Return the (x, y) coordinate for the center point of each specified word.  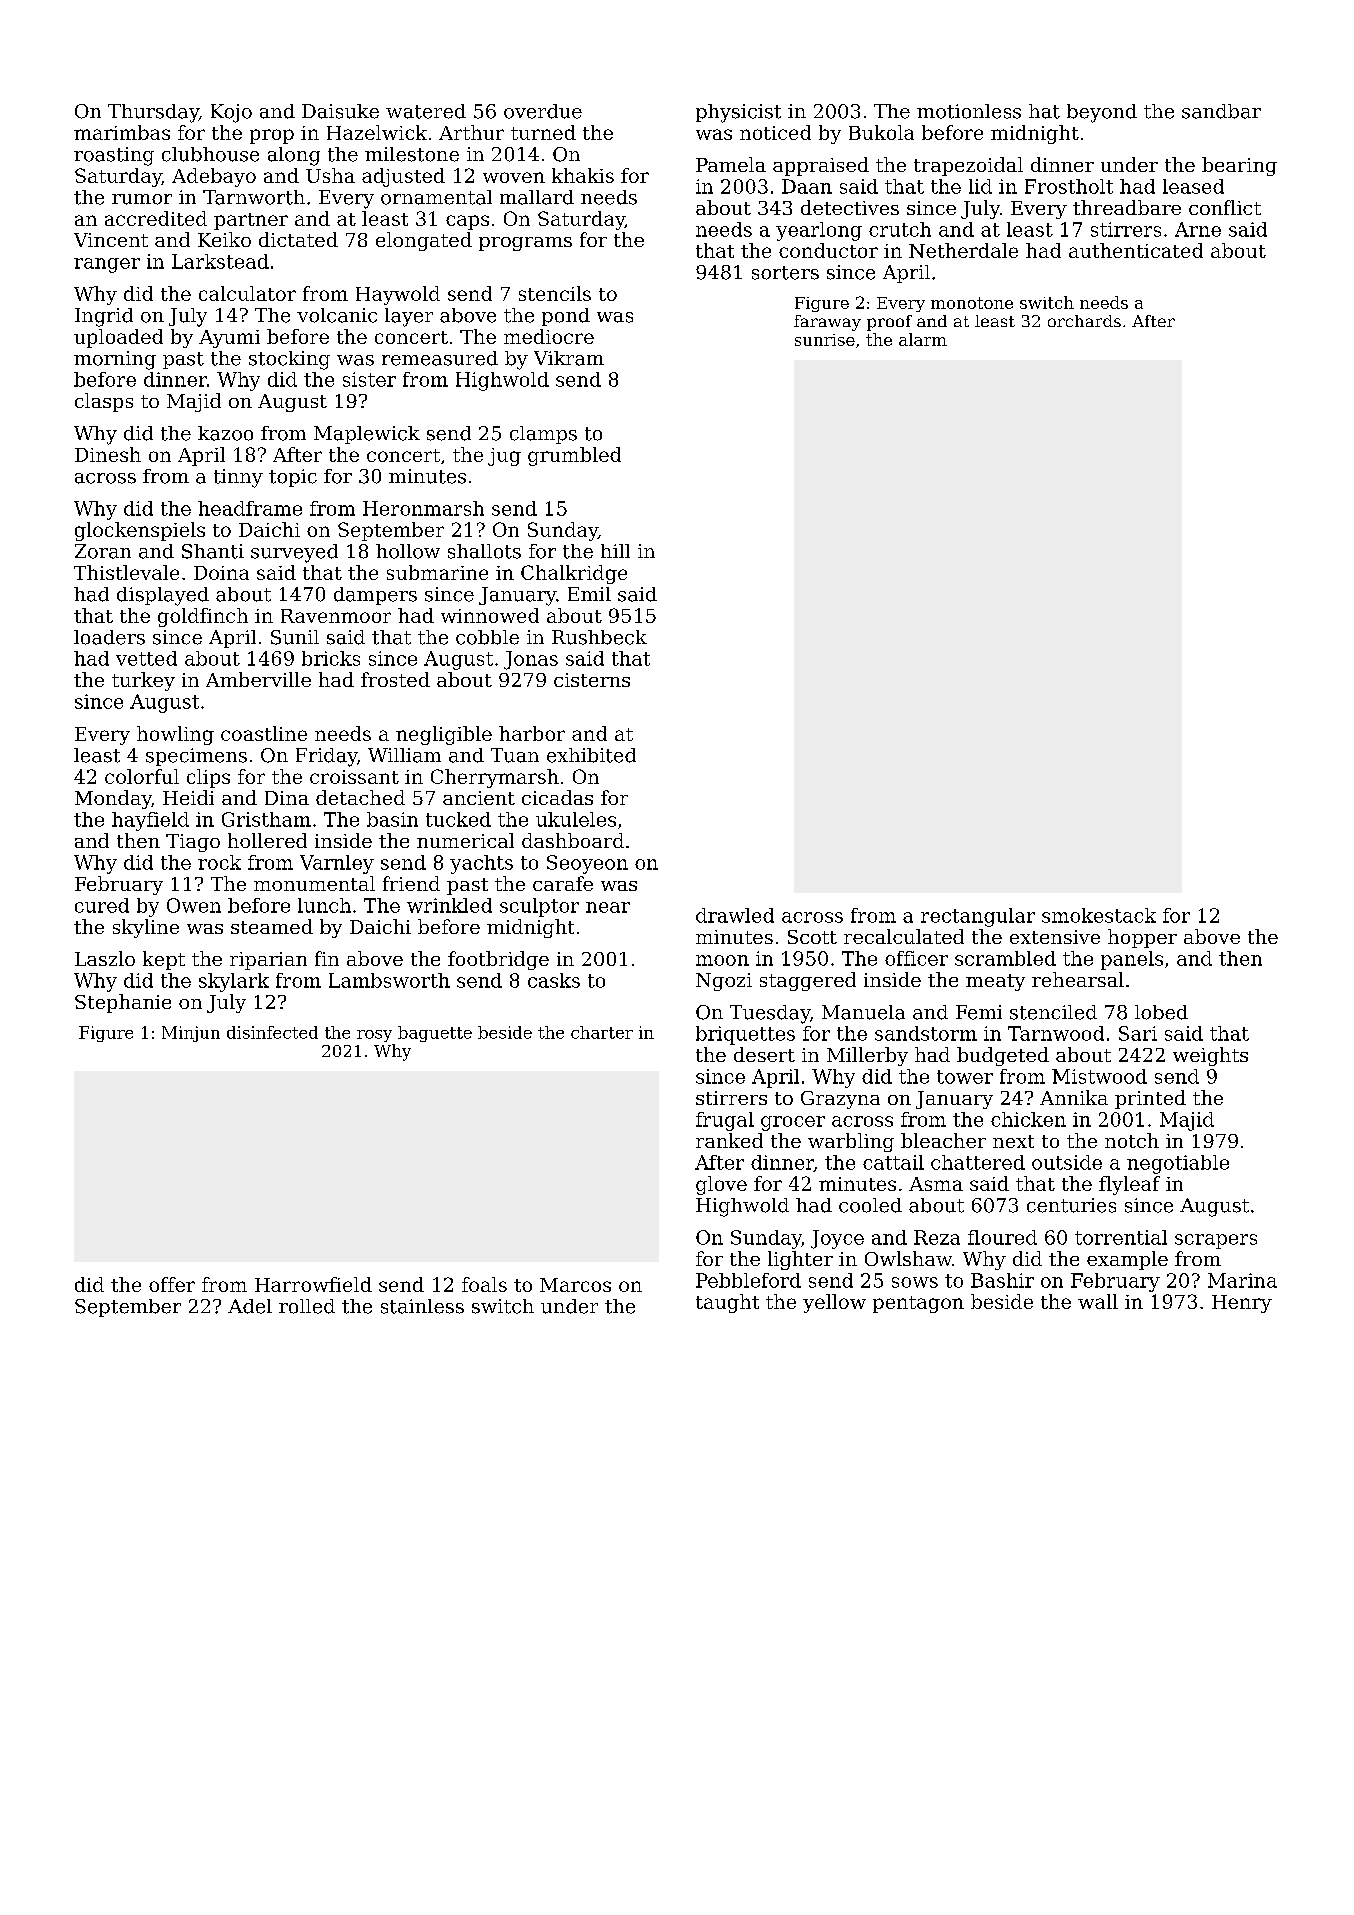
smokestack (1099, 915)
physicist (738, 113)
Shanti (213, 551)
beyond (1102, 113)
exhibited (591, 755)
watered (426, 111)
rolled (307, 1306)
